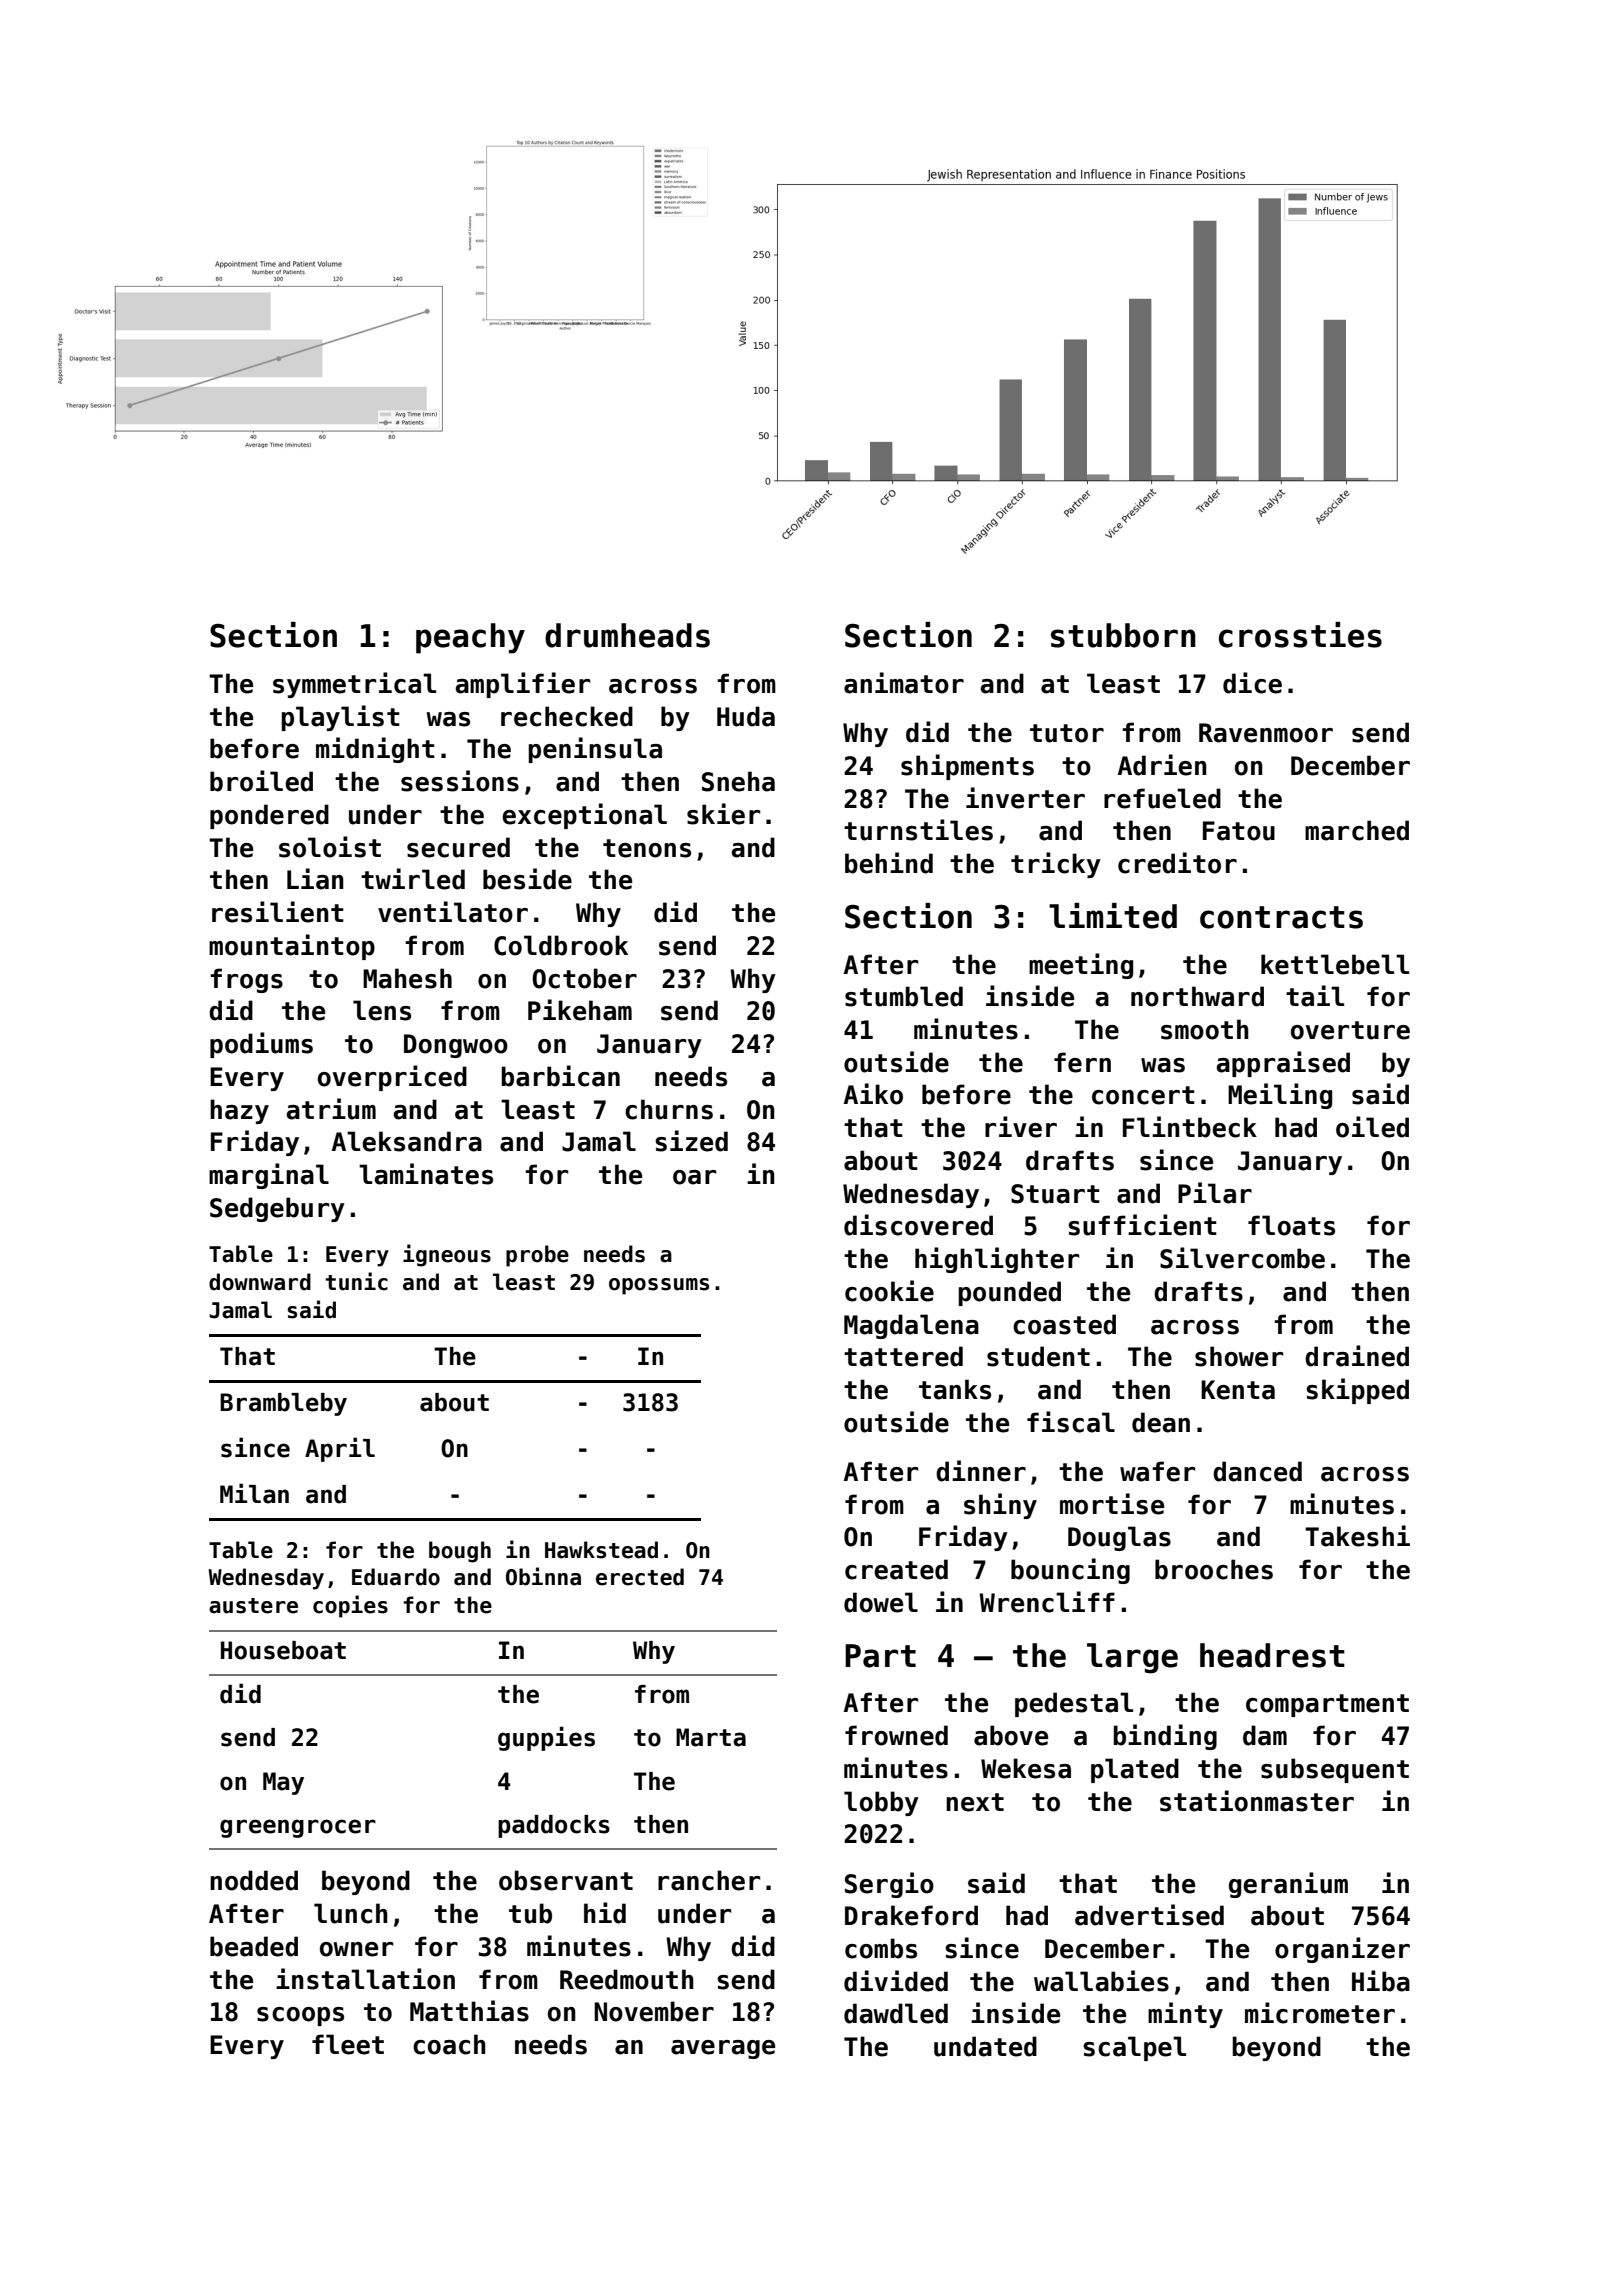  What do you see at coordinates (981, 1471) in the screenshot?
I see `dinner` at bounding box center [981, 1471].
